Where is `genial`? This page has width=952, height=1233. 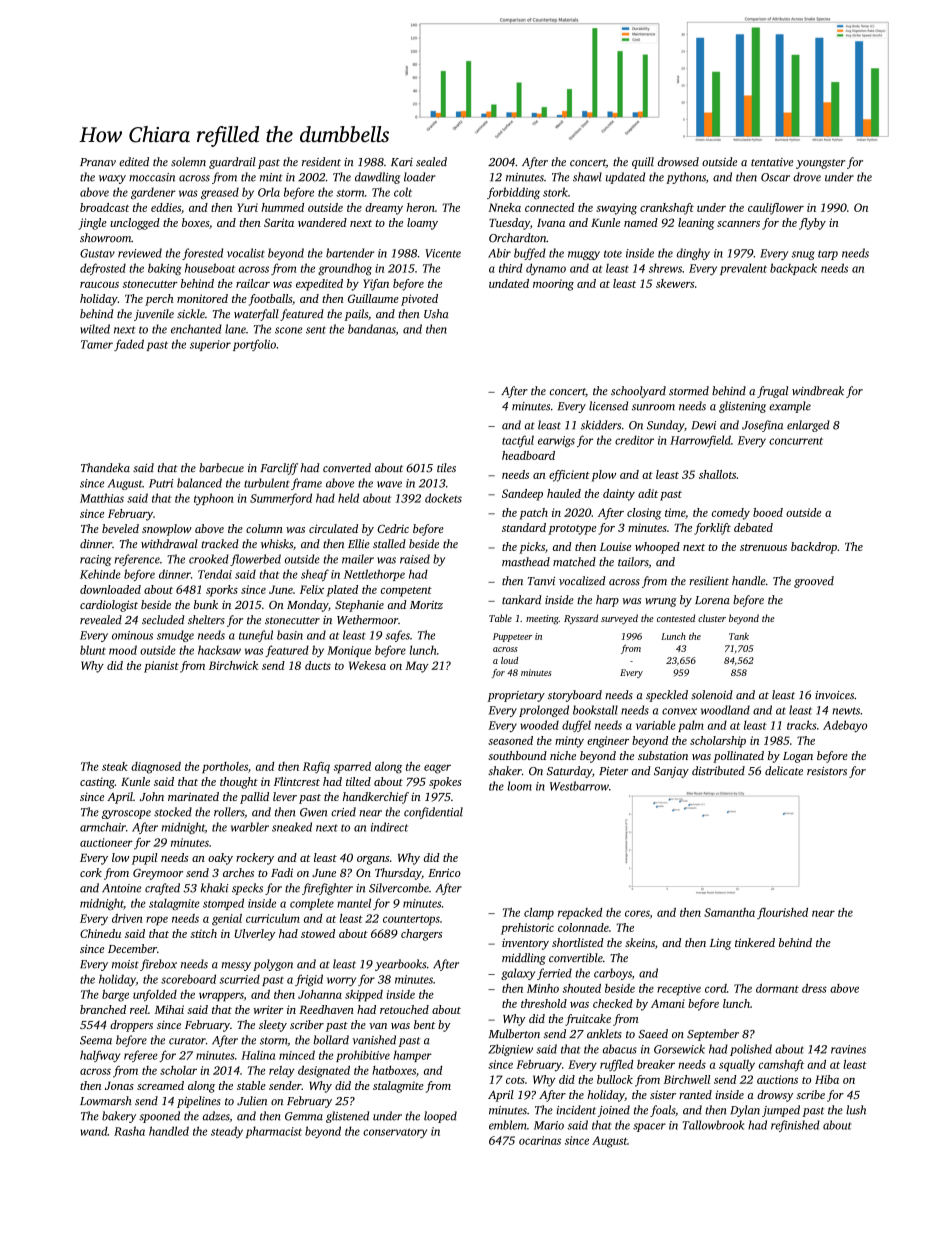
genial is located at coordinates (227, 920).
